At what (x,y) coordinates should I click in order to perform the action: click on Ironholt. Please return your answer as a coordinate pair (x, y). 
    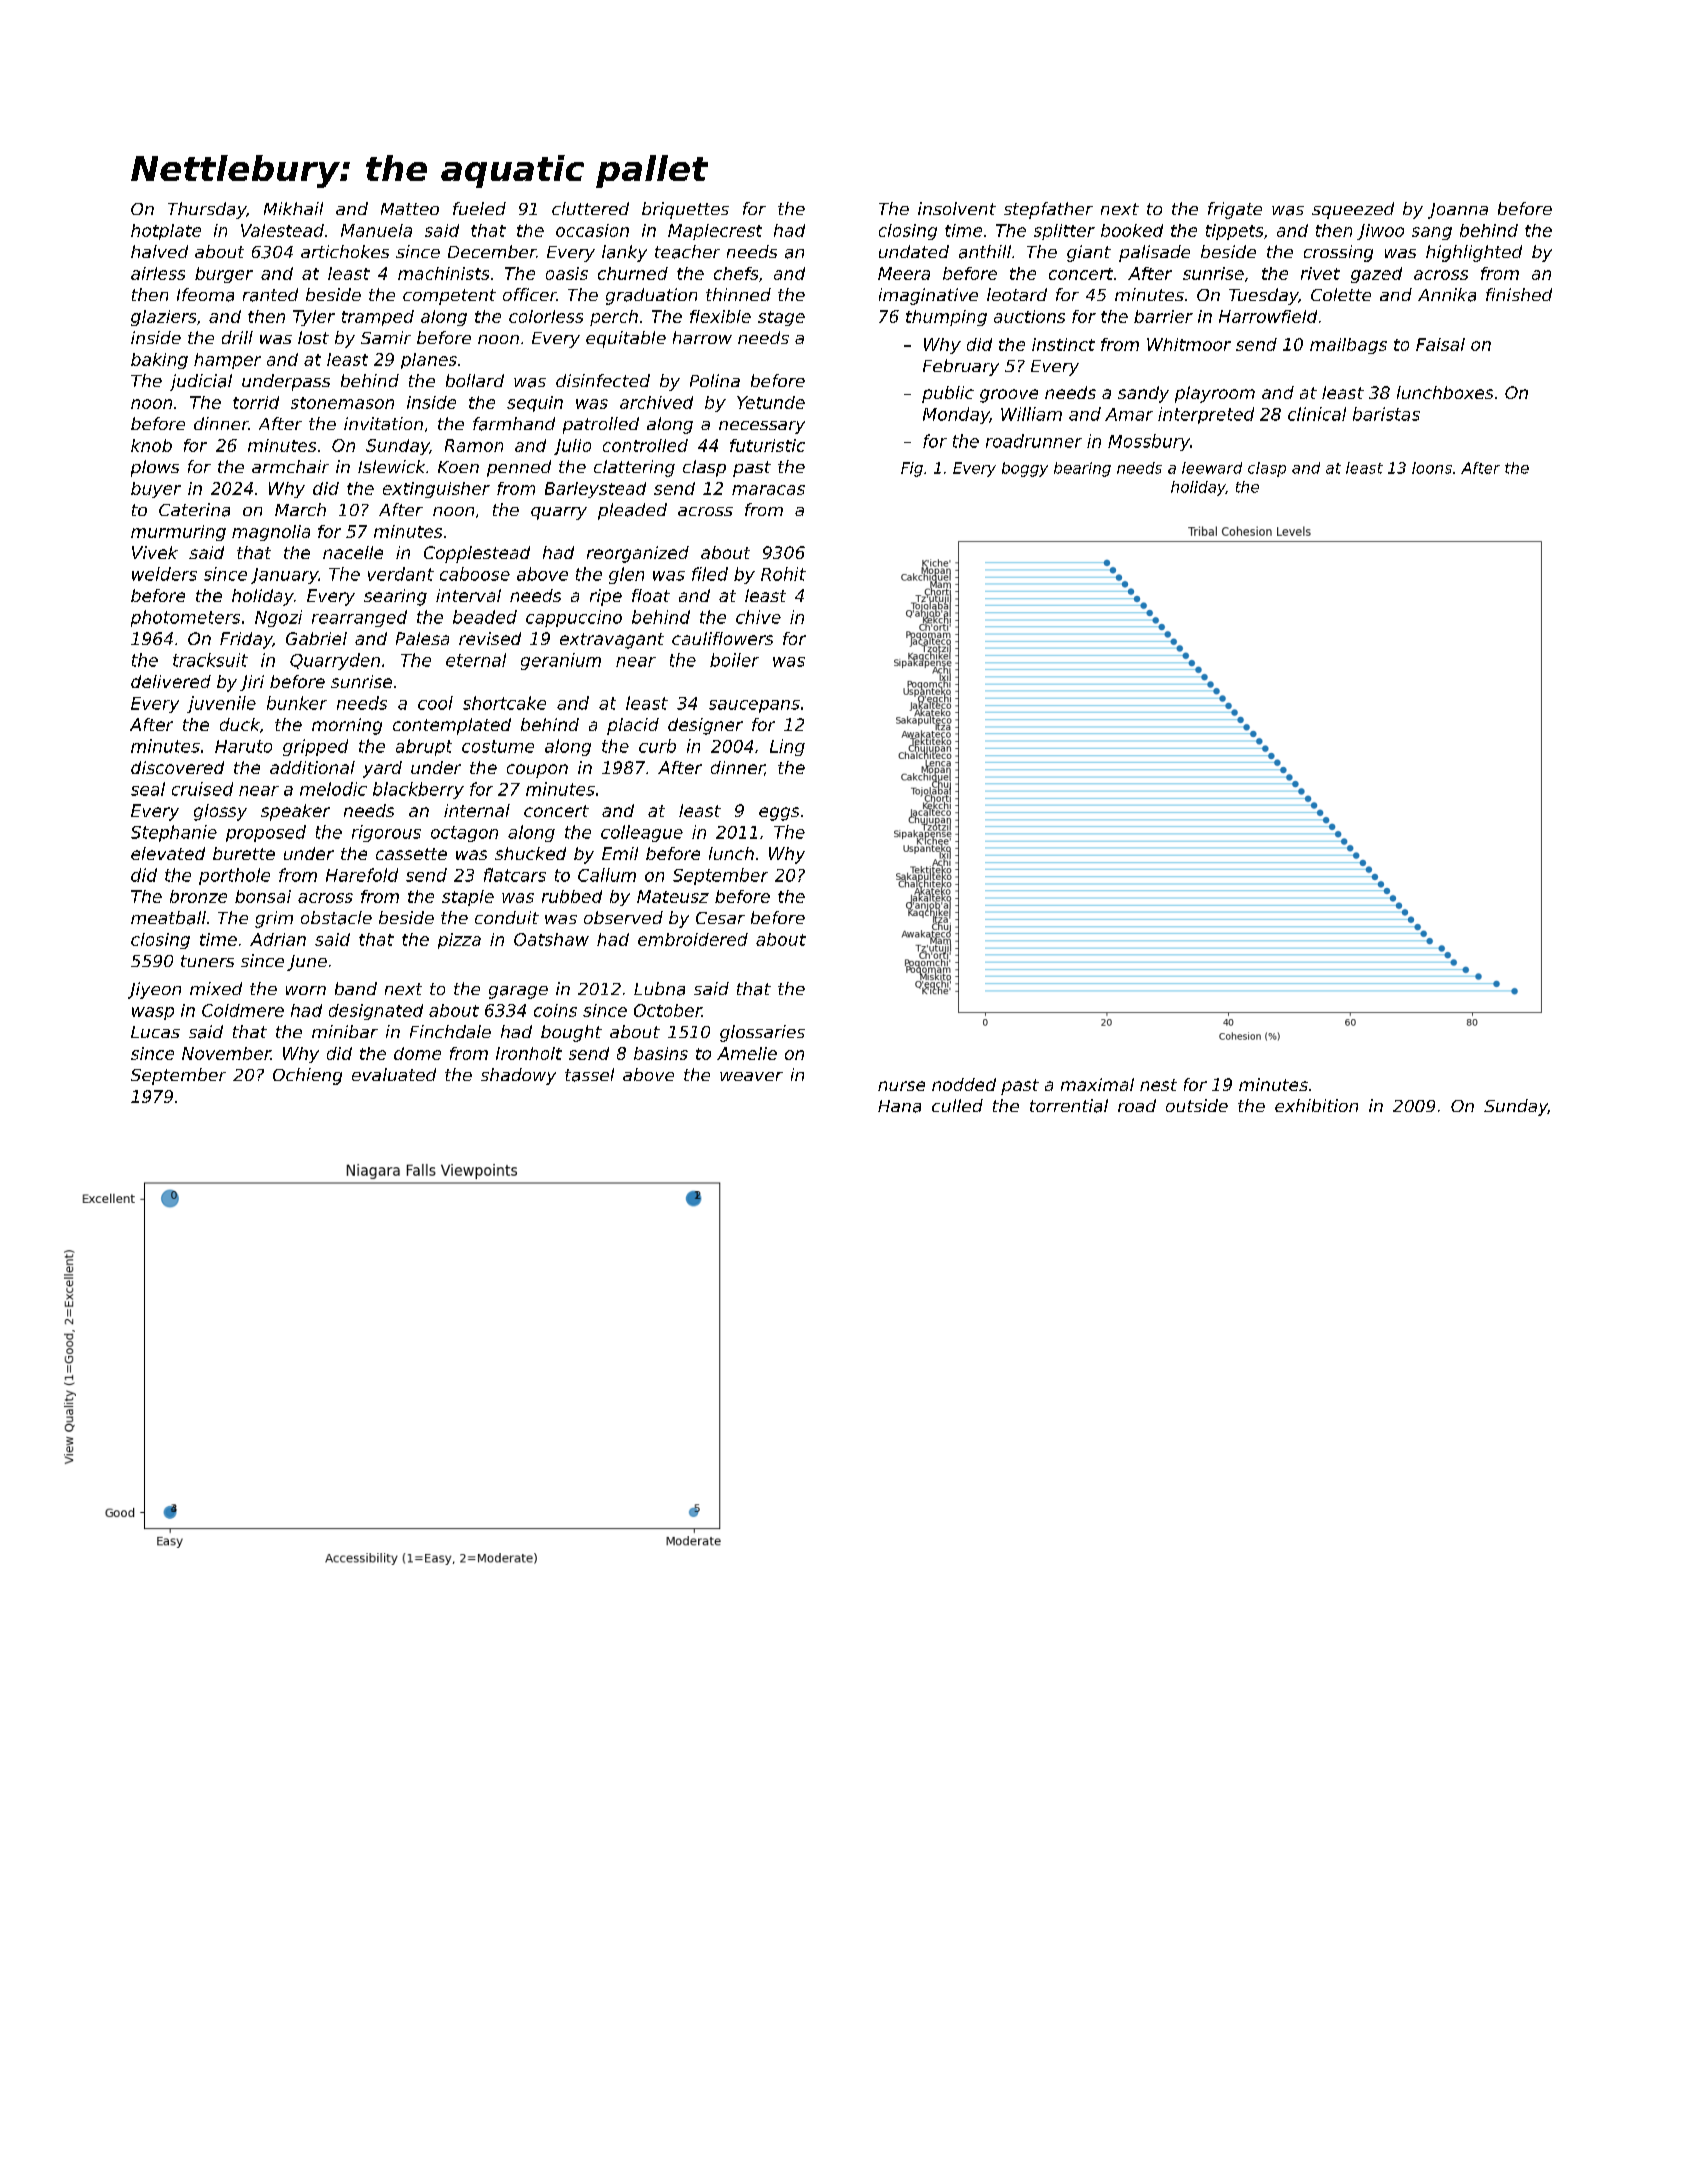
    Looking at the image, I should click on (529, 1053).
